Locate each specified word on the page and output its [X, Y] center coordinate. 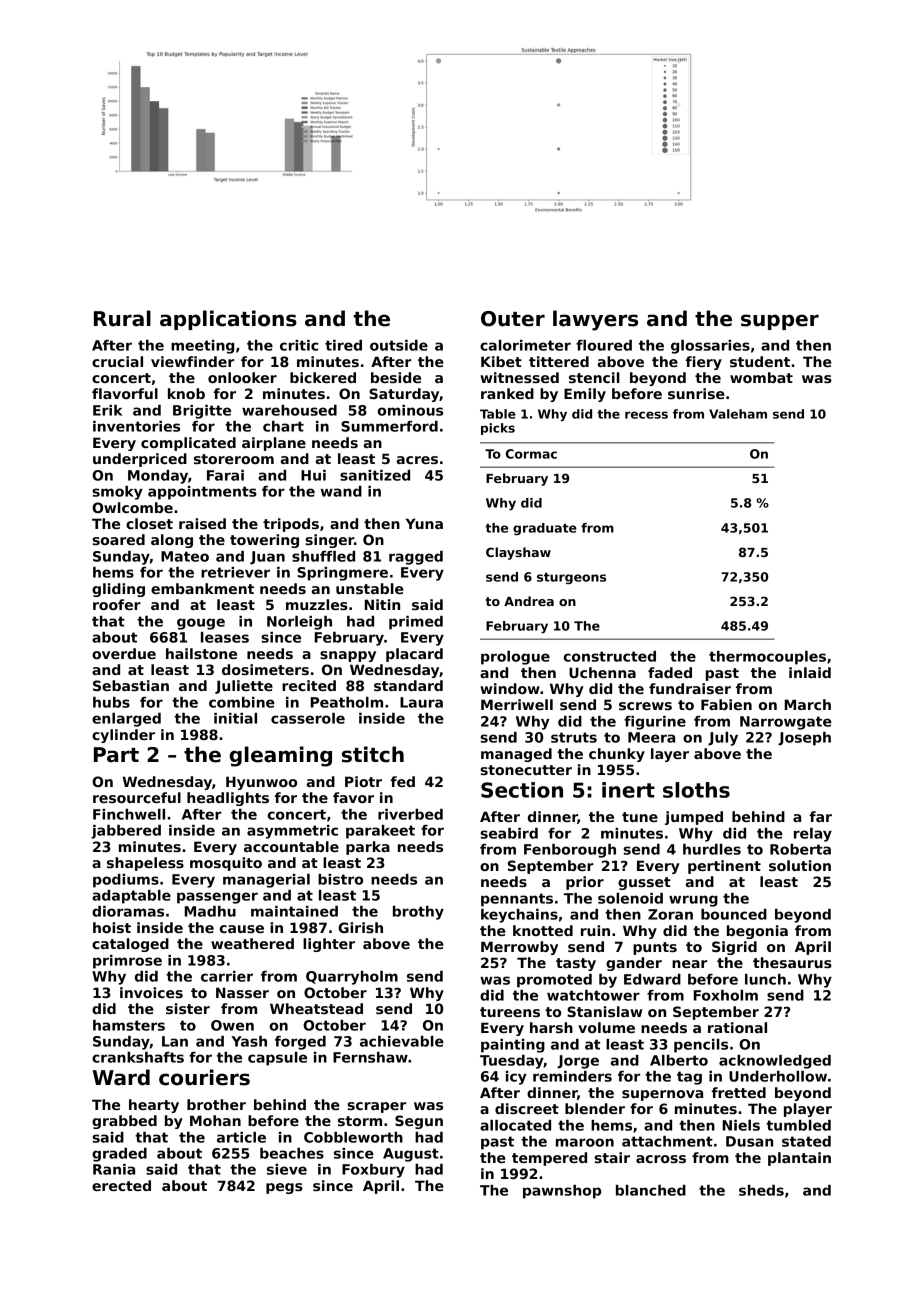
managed [516, 755]
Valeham [738, 414]
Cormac [531, 454]
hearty [154, 1106]
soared [118, 539]
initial [235, 718]
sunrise [696, 393]
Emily [585, 395]
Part [116, 755]
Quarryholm [352, 978]
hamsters [129, 1025]
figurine [655, 723]
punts [655, 948]
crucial [117, 361]
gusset [644, 883]
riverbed [410, 814]
